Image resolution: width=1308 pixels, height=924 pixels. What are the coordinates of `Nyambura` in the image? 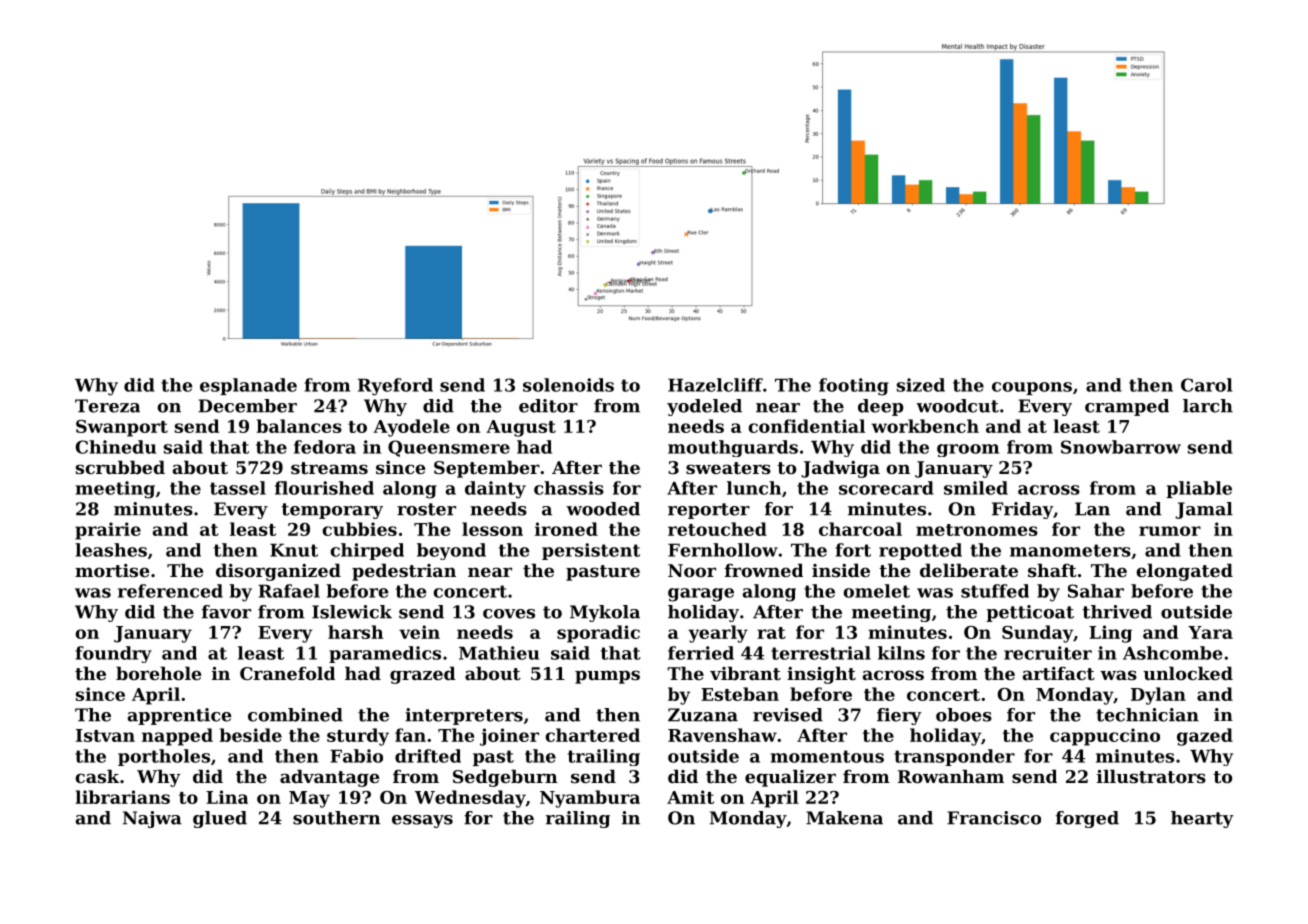 It's located at (590, 799).
